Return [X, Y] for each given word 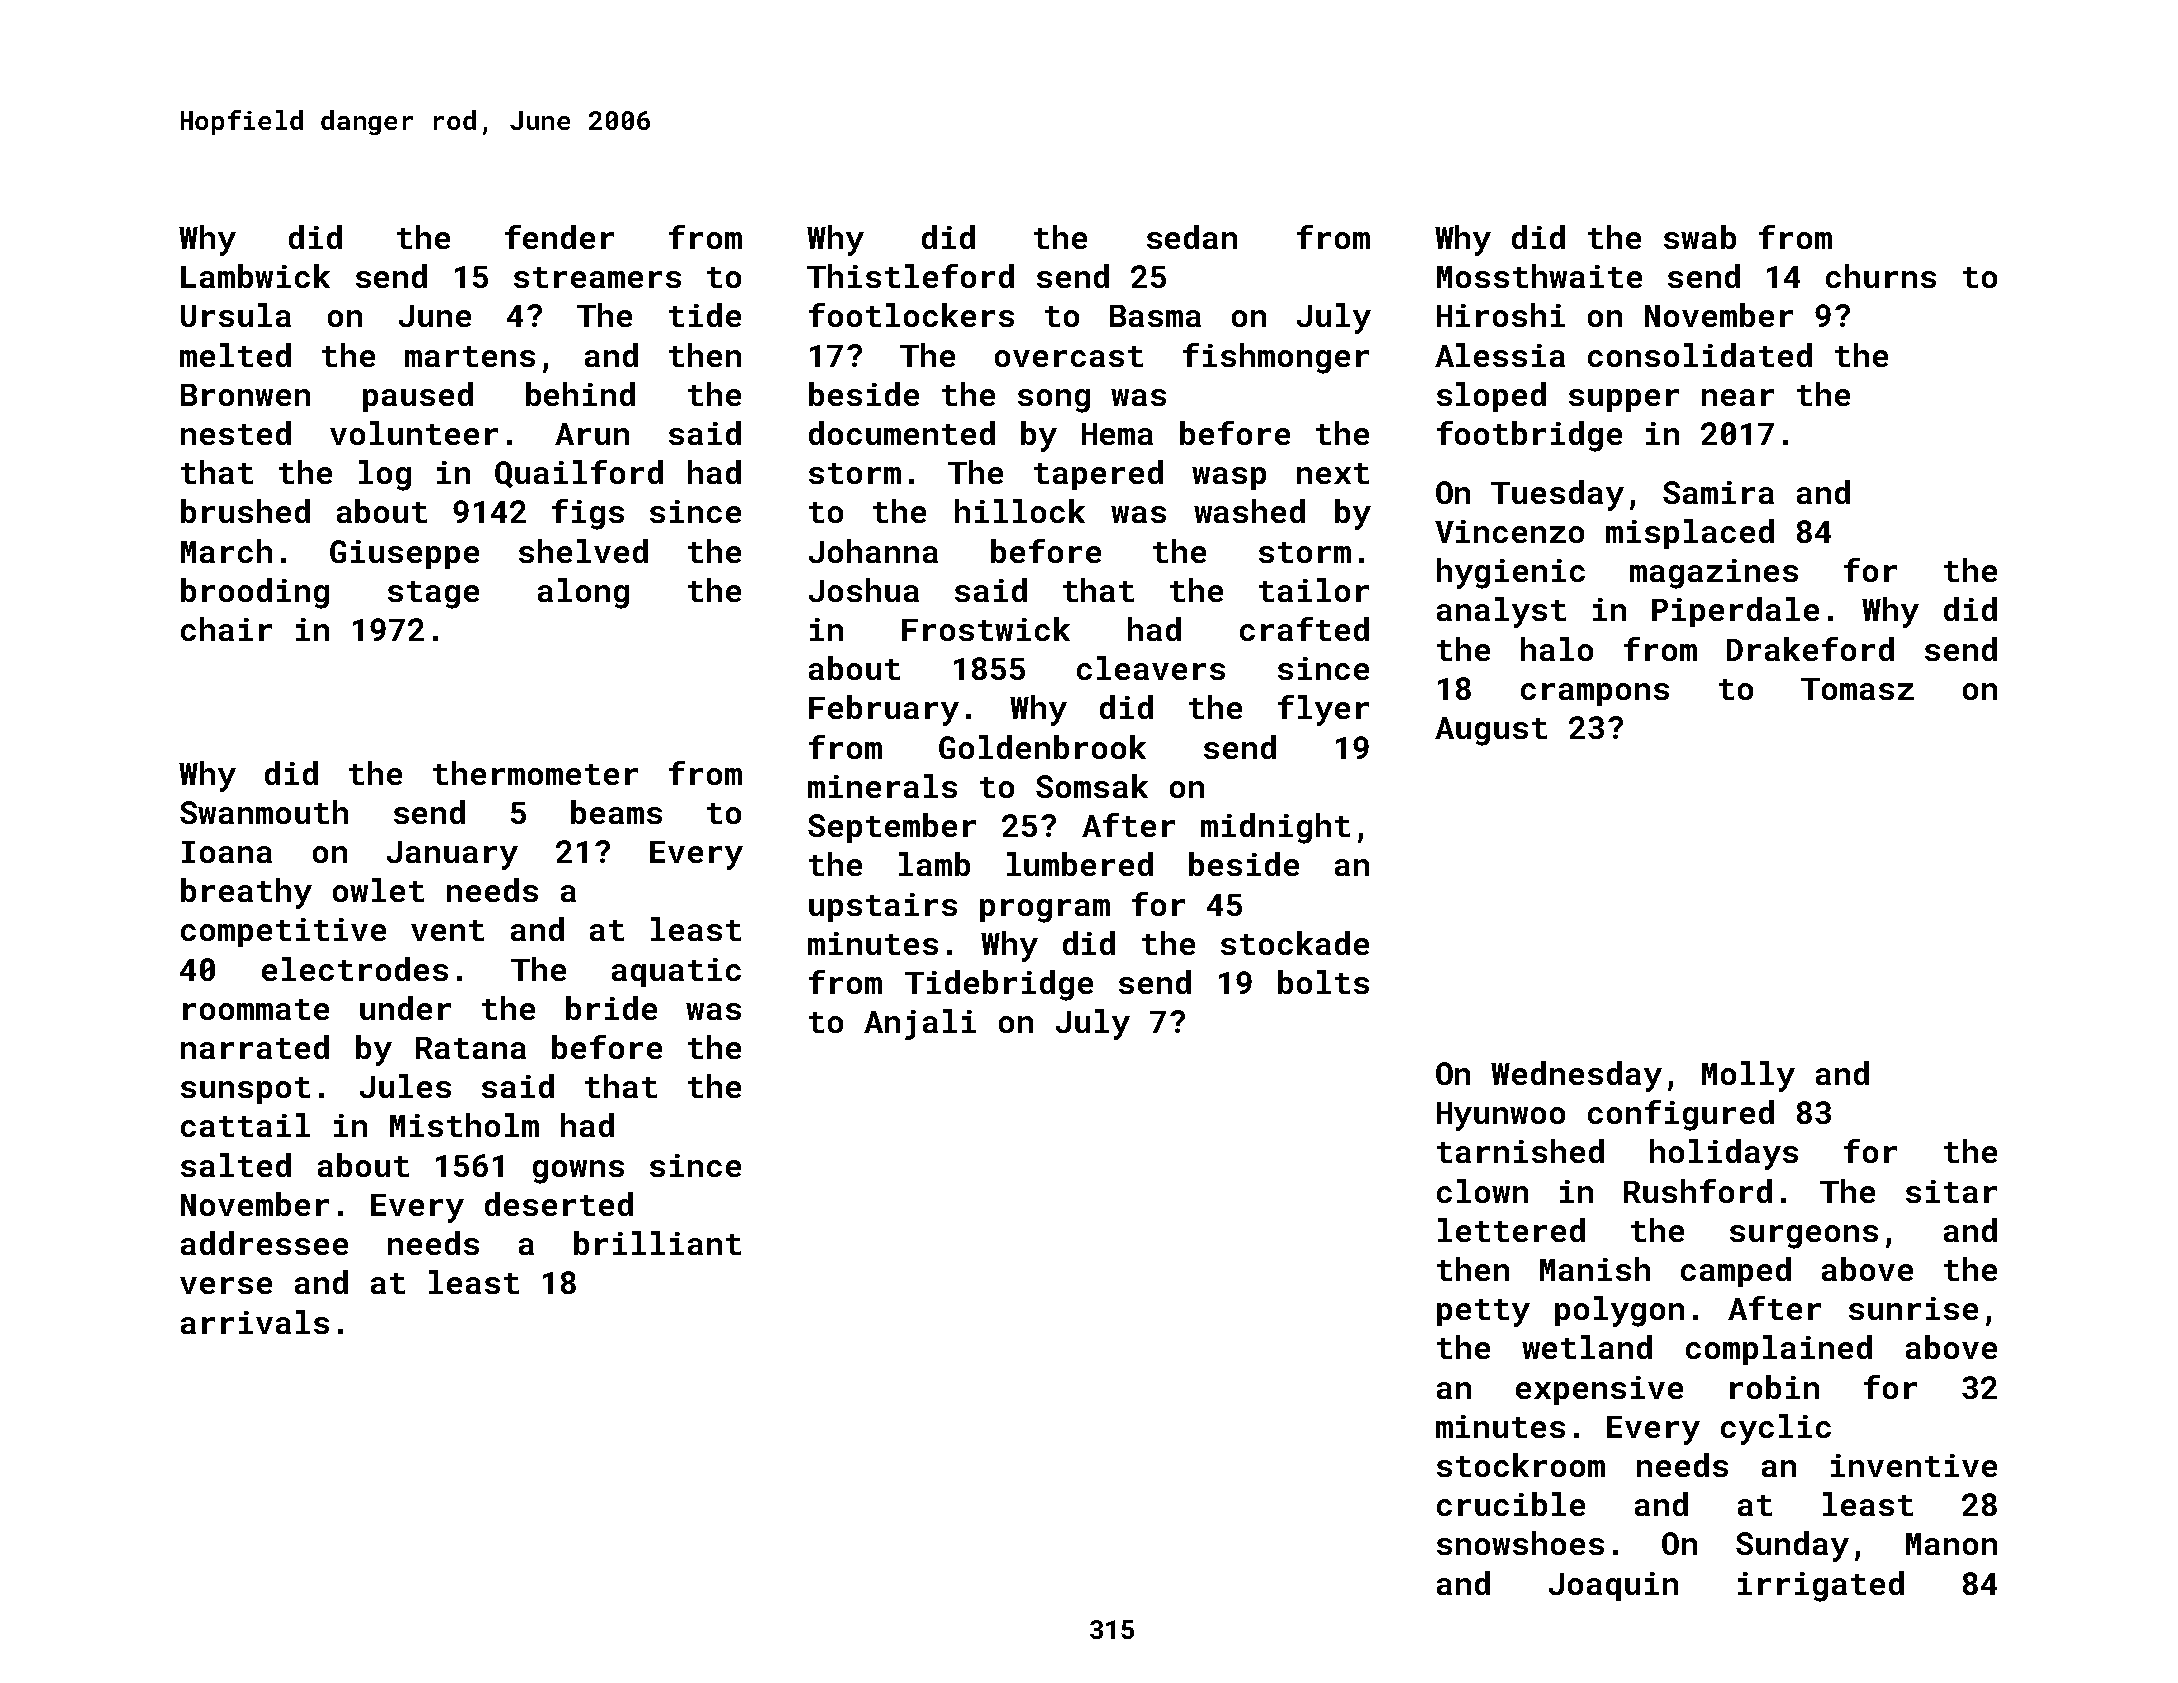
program [1045, 911]
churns [1881, 276]
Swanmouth [264, 812]
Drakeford [1810, 649]
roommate [256, 1009]
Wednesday [1576, 1076]
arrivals [255, 1322]
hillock [1020, 511]
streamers [597, 277]
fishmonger [1276, 358]
